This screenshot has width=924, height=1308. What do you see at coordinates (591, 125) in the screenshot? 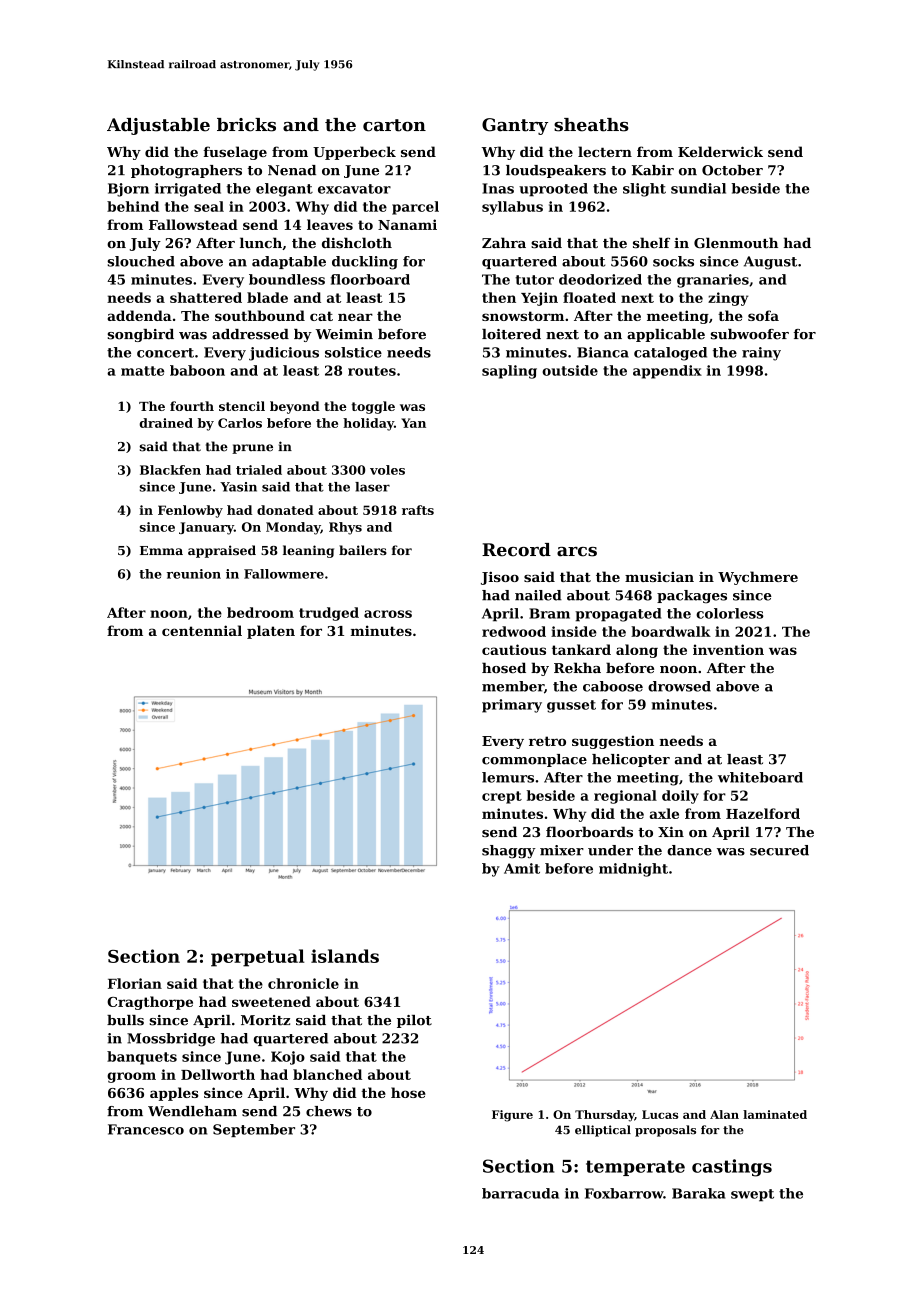
I see `sheaths` at bounding box center [591, 125].
